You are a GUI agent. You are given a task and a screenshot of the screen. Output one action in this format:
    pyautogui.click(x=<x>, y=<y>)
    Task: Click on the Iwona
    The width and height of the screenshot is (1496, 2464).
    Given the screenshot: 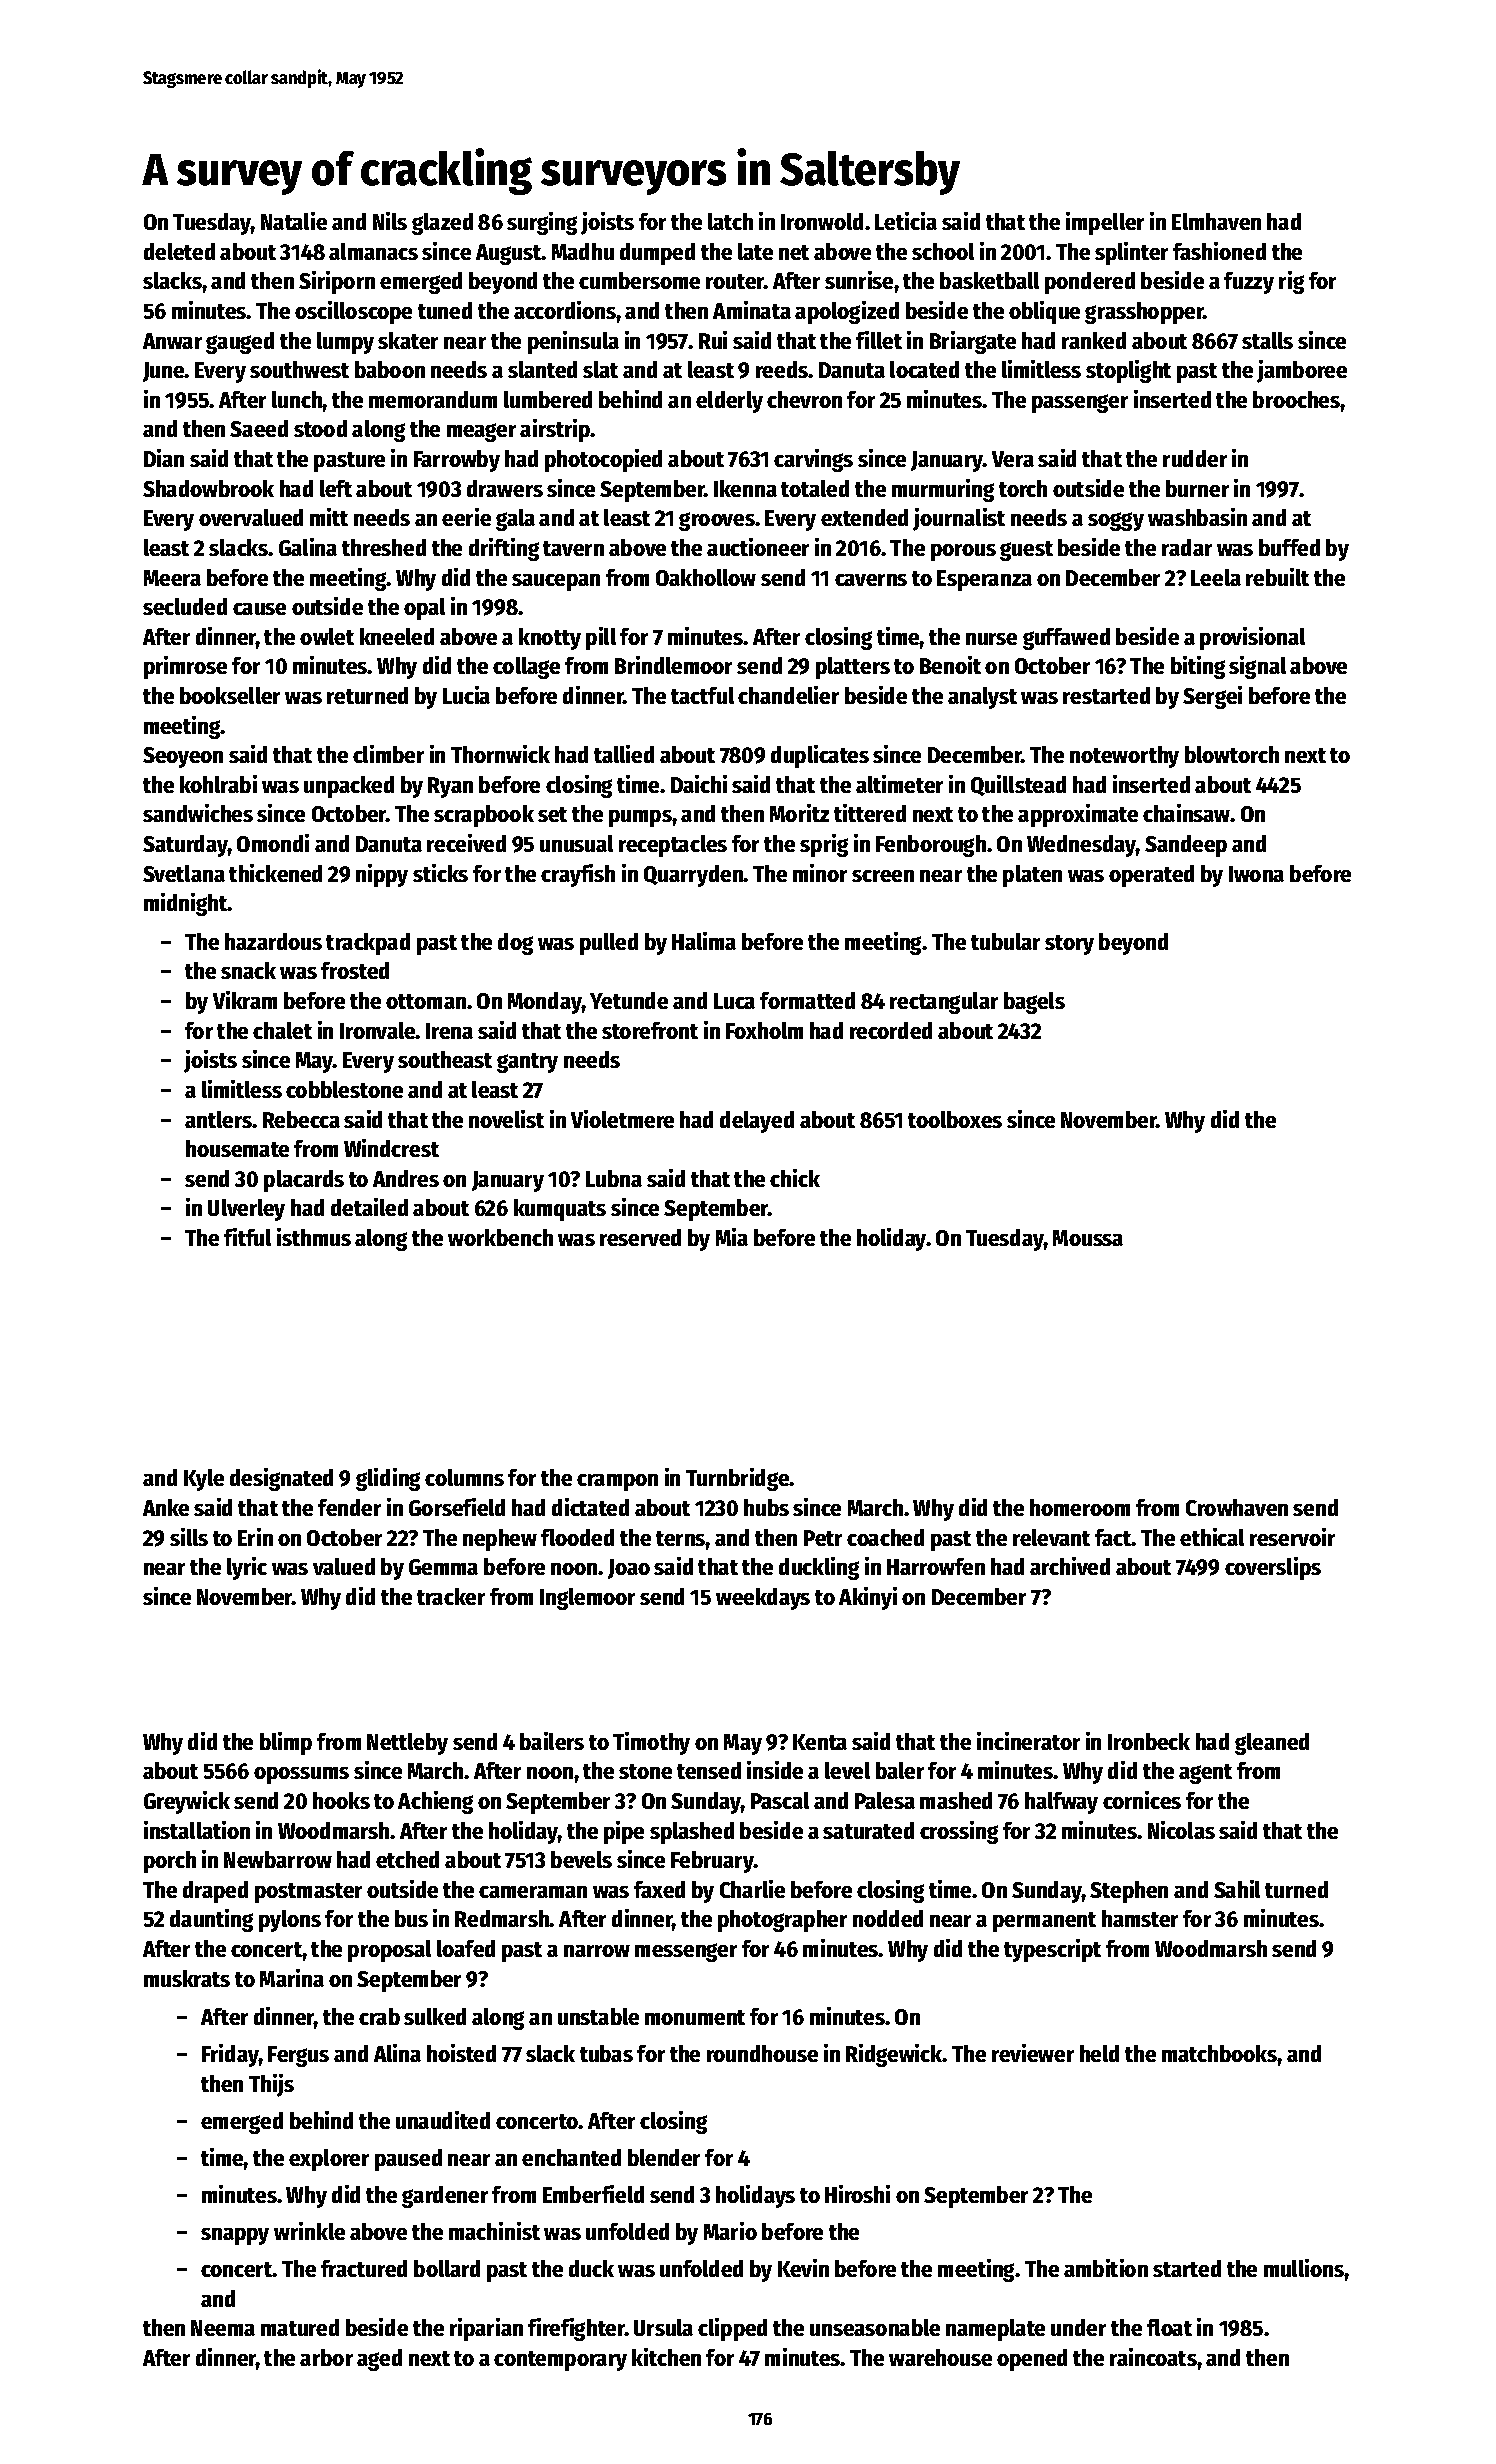 What is the action you would take?
    pyautogui.click(x=1256, y=874)
